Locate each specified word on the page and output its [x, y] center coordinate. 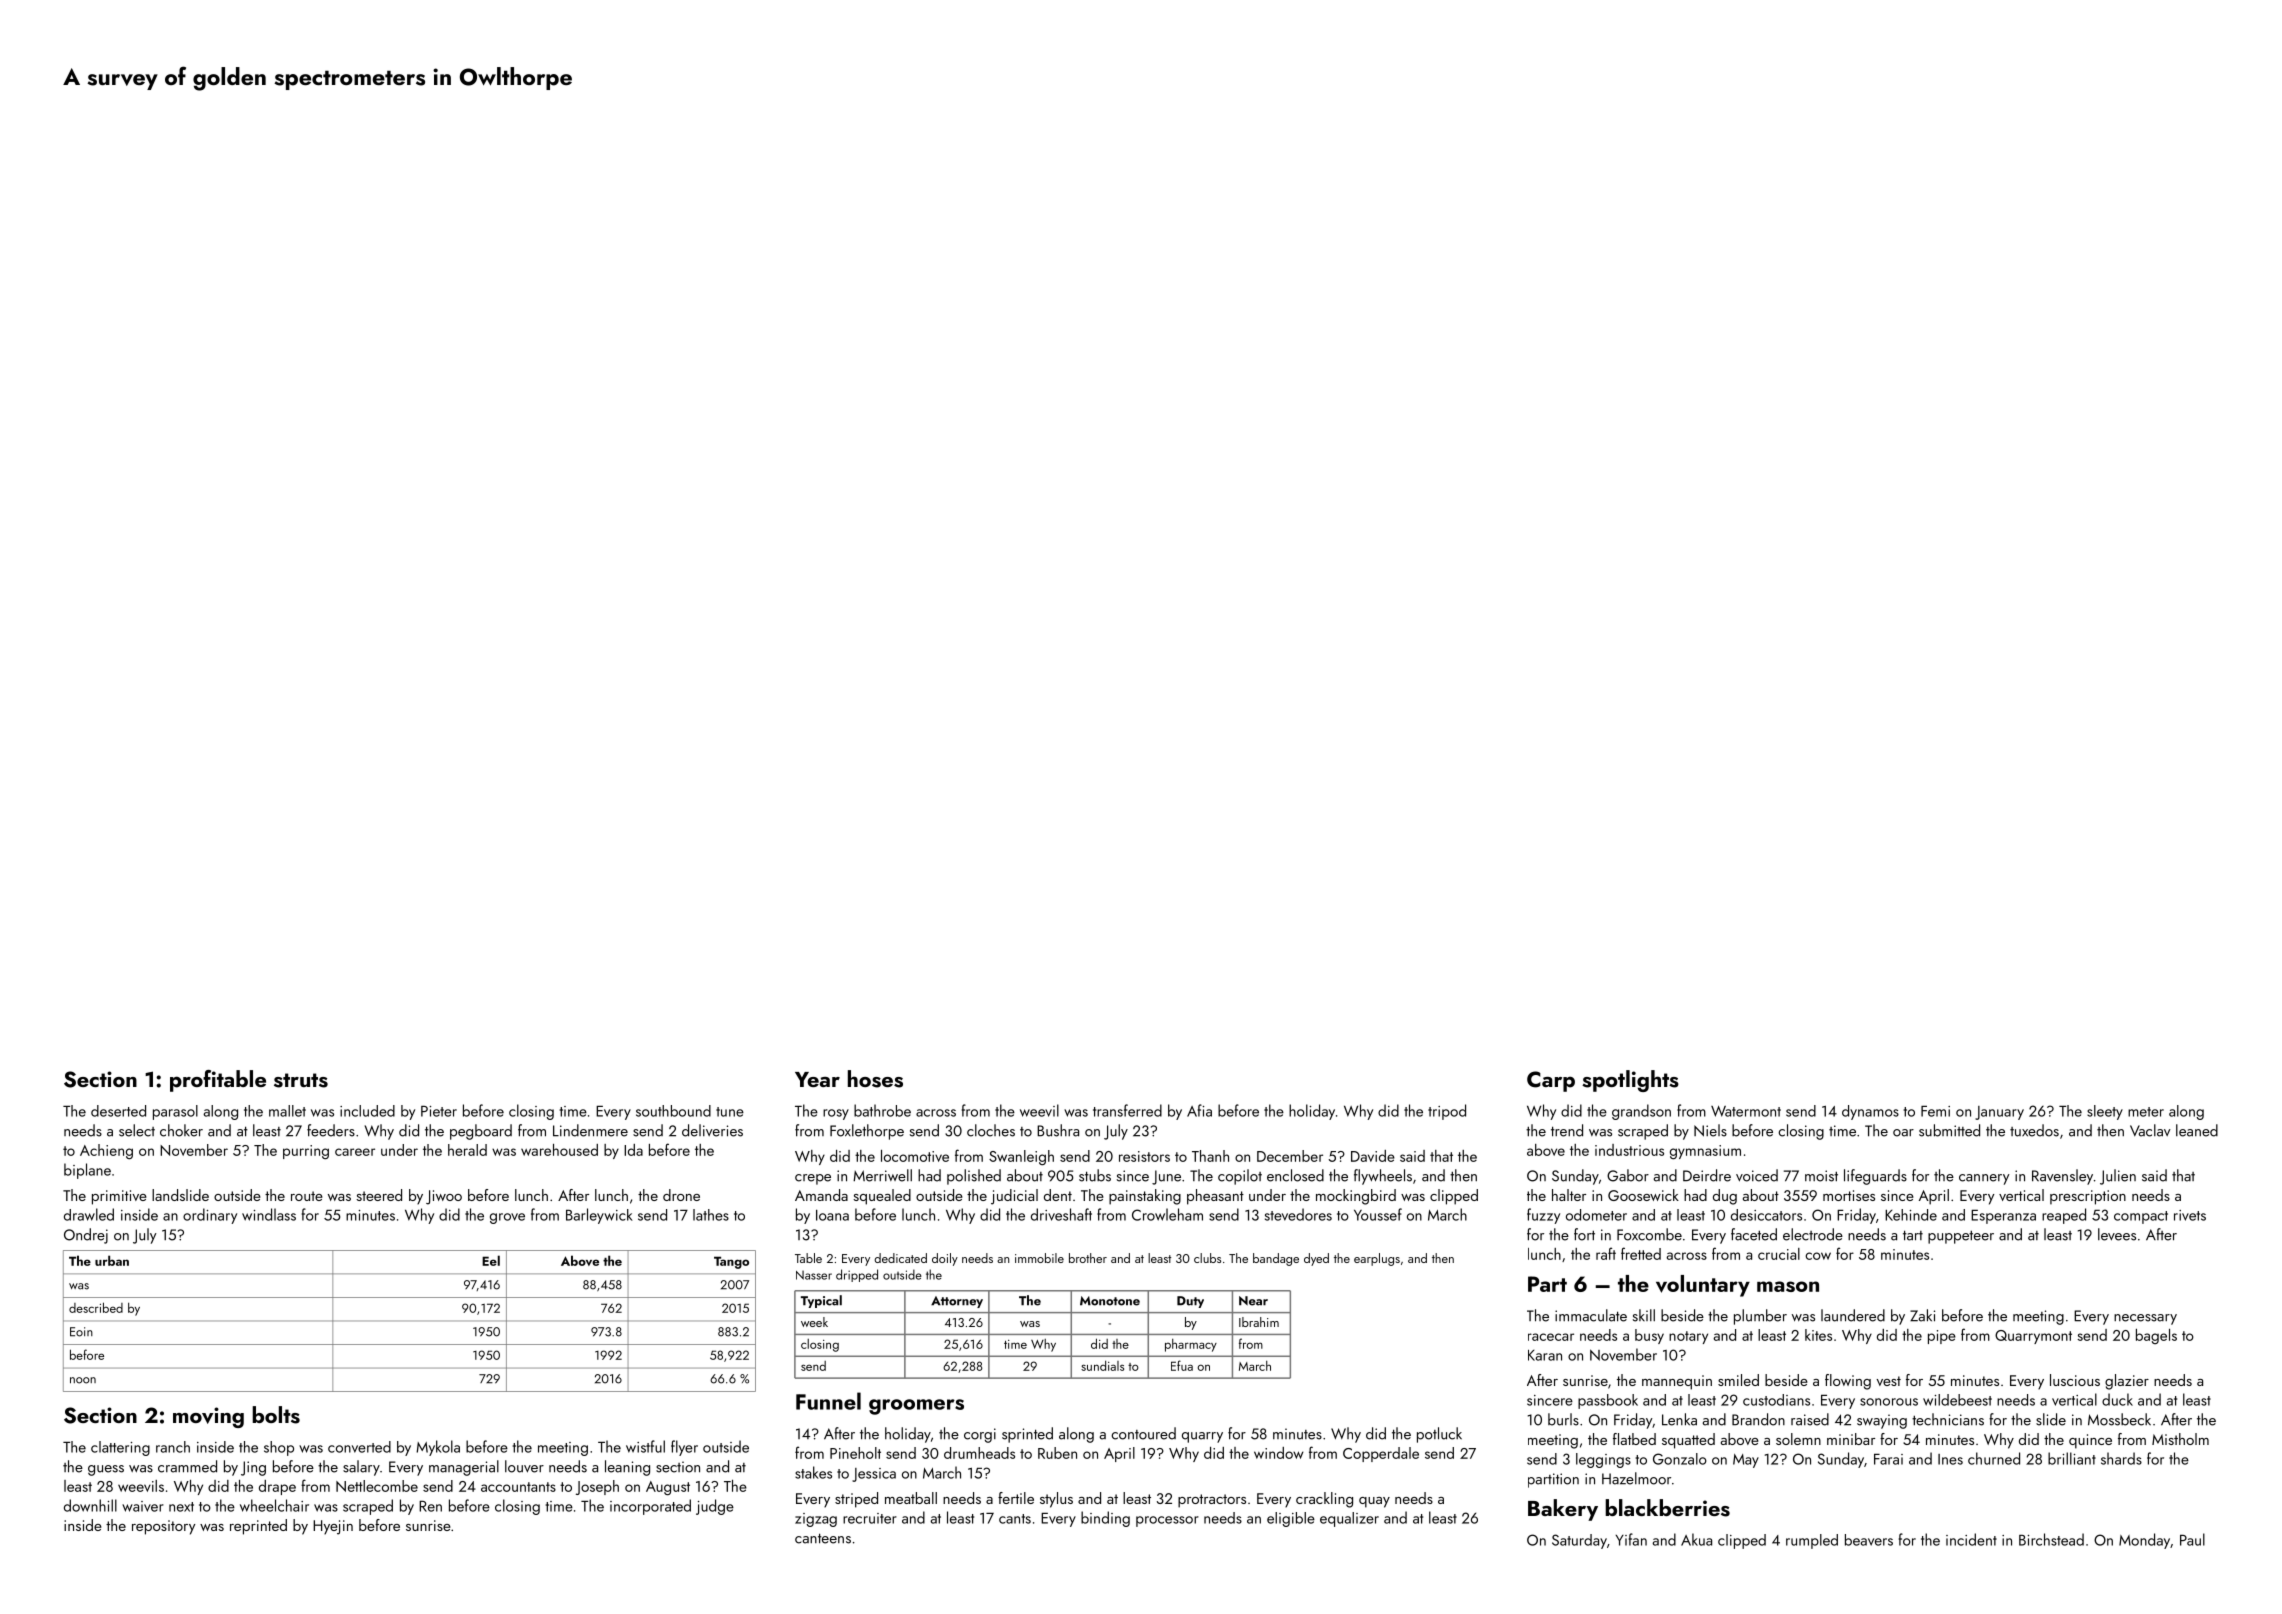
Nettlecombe [377, 1486]
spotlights [1630, 1081]
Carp [1551, 1081]
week [814, 1322]
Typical [821, 1301]
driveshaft [1061, 1214]
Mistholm [2180, 1439]
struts [301, 1080]
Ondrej [86, 1236]
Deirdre [1707, 1175]
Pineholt [855, 1453]
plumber [1760, 1317]
